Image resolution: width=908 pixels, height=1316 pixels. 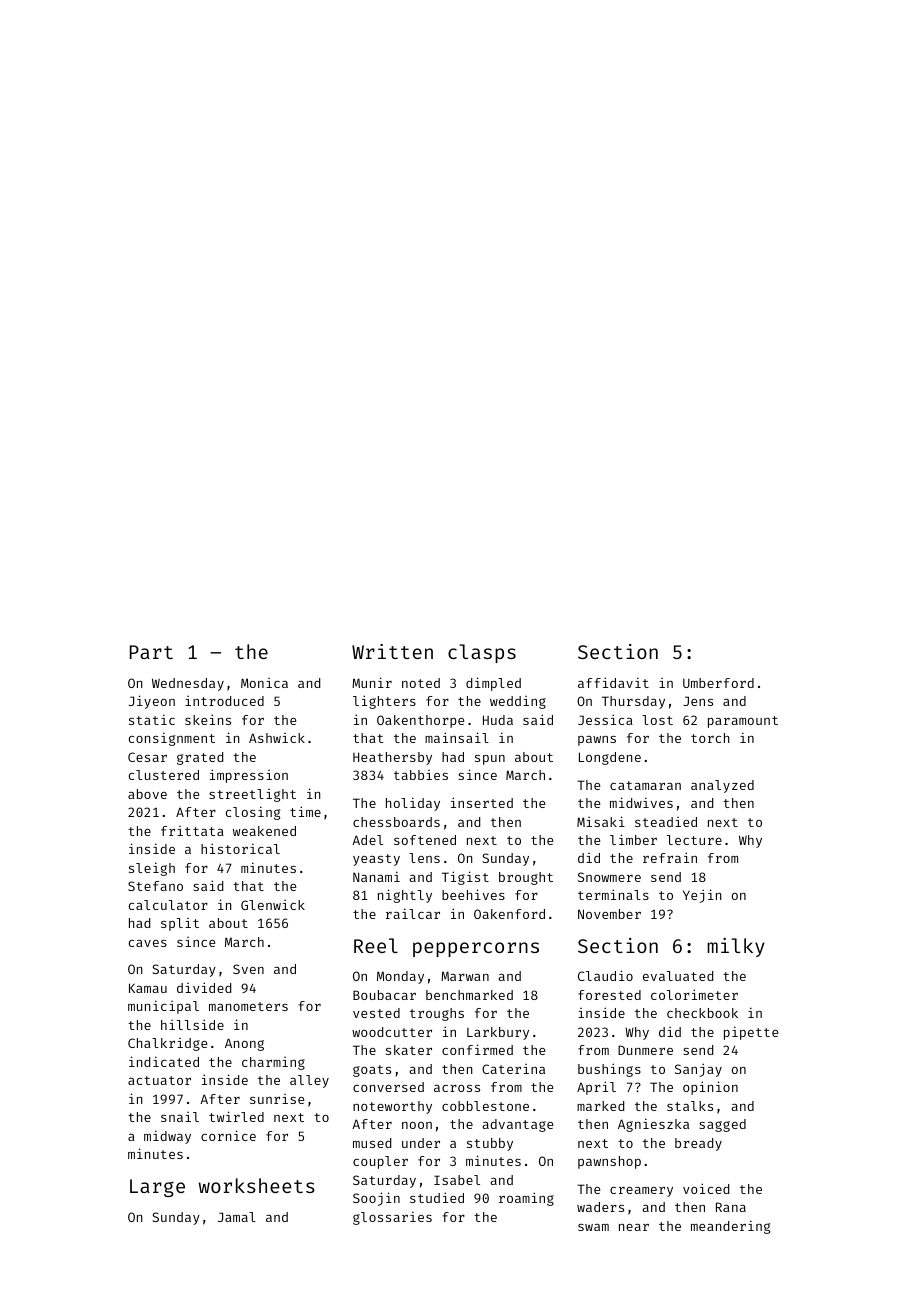 I want to click on sagged, so click(x=722, y=1125).
